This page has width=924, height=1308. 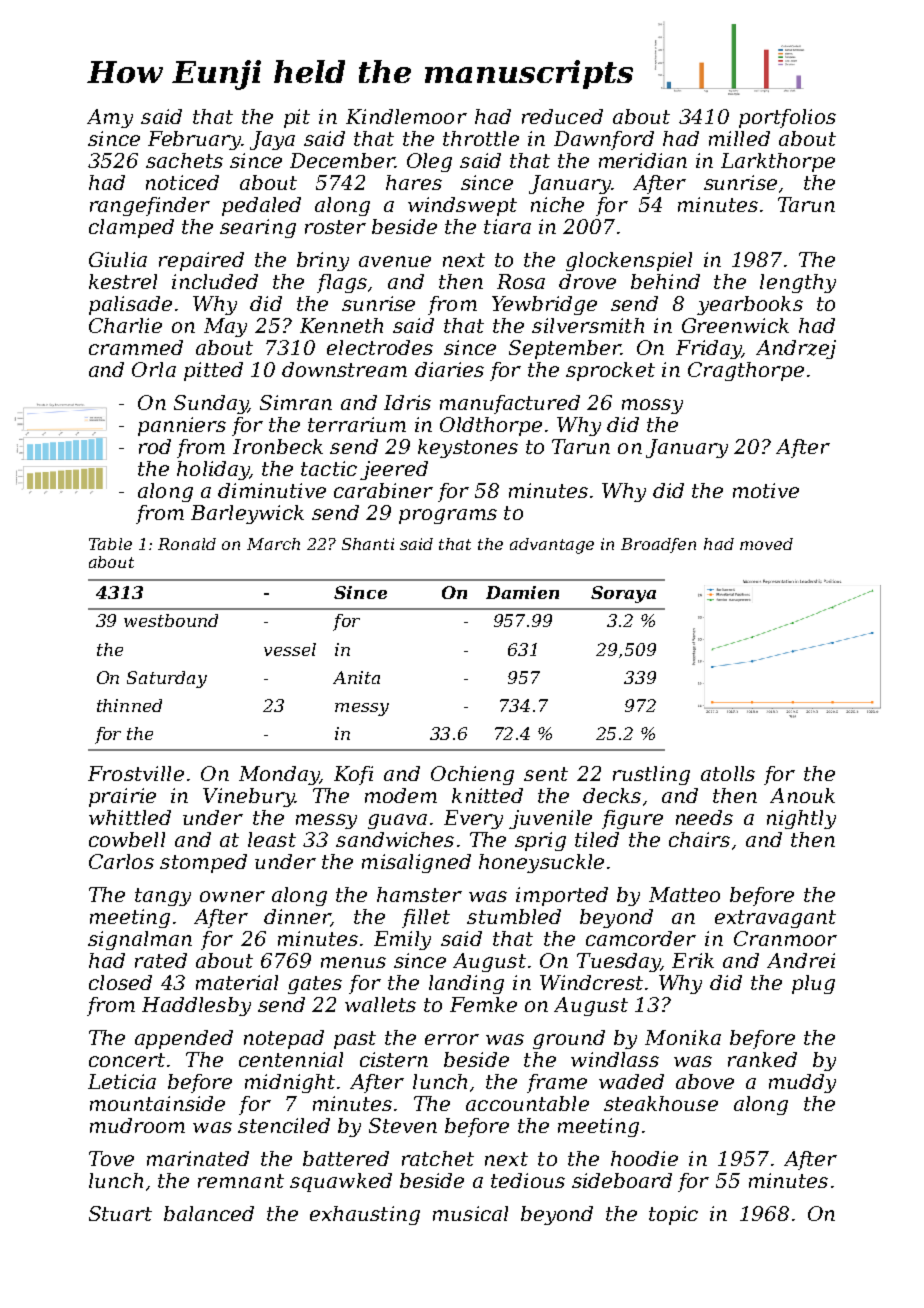 What do you see at coordinates (110, 118) in the page?
I see `Amy` at bounding box center [110, 118].
